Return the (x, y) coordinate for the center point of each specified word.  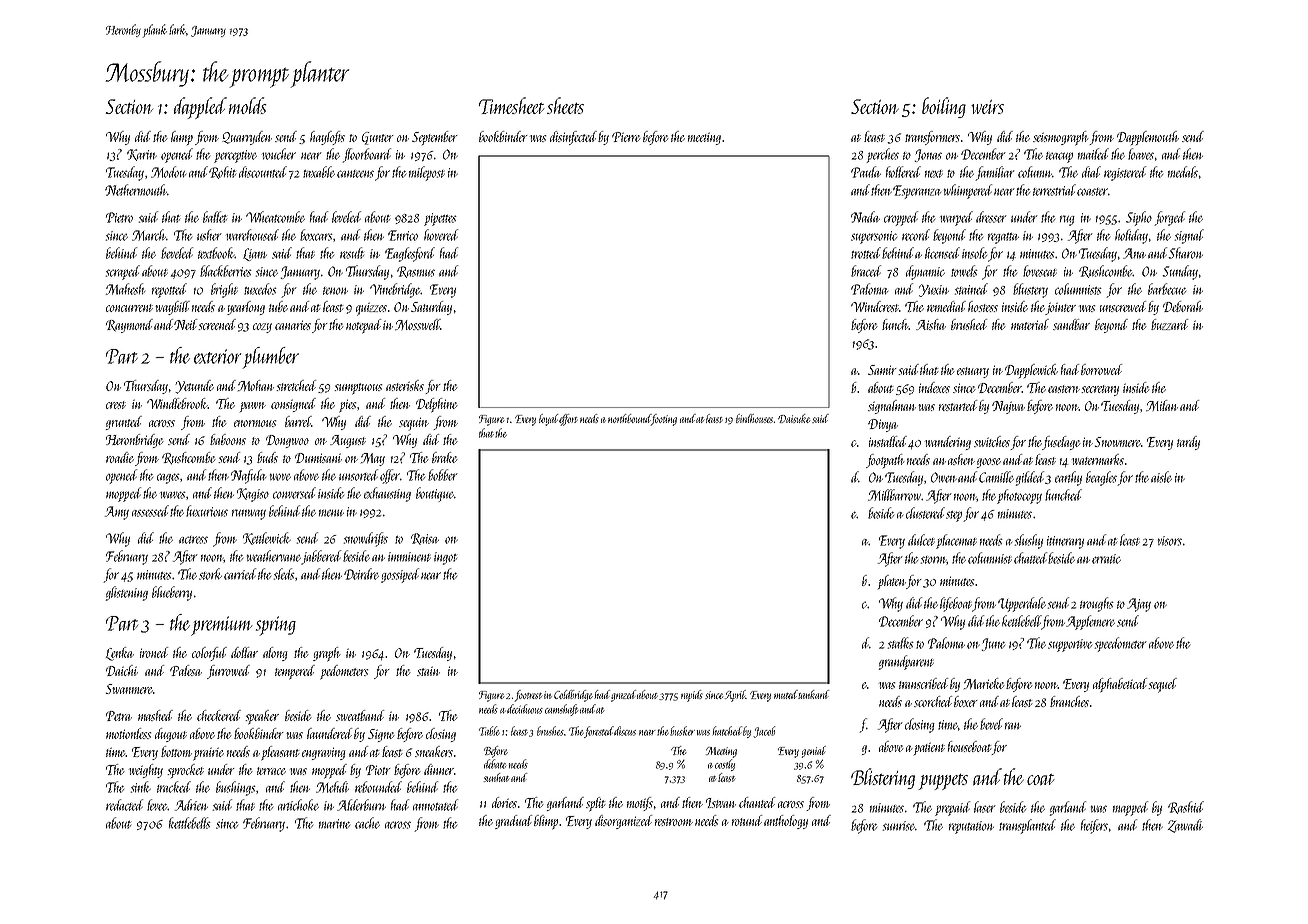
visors (1170, 541)
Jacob (764, 732)
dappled (200, 108)
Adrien (191, 805)
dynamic (925, 272)
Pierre (626, 137)
